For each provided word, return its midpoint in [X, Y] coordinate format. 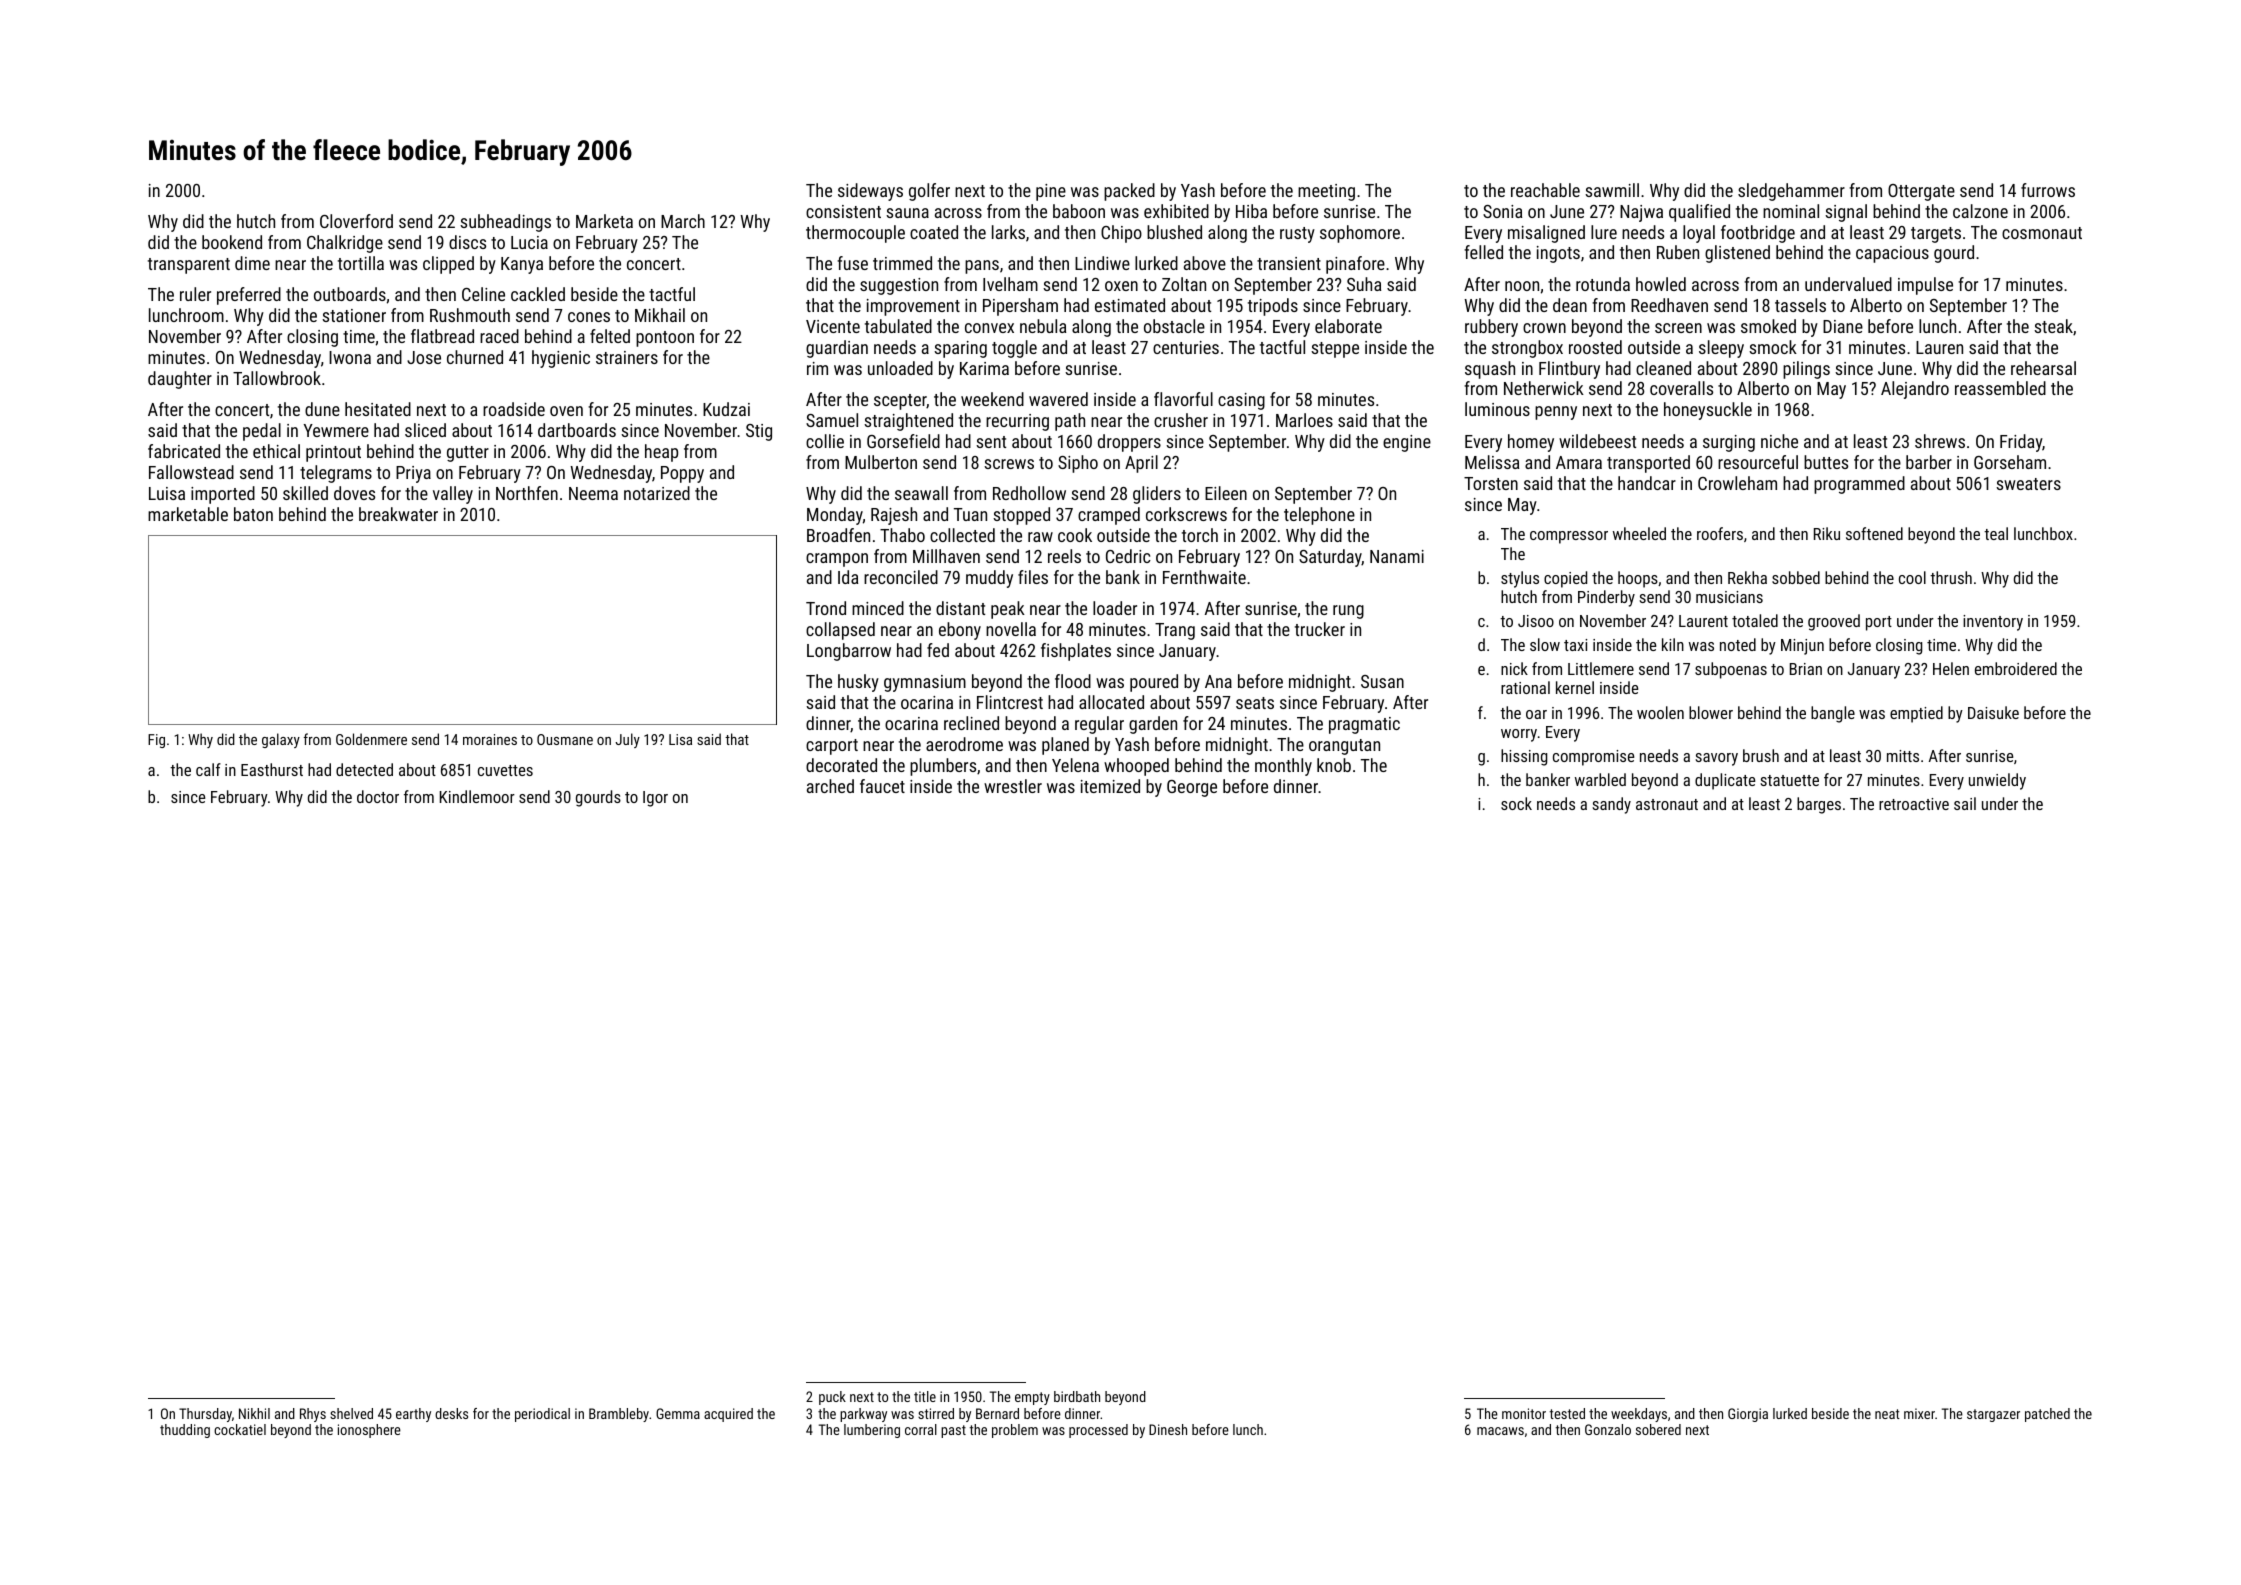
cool [1912, 577]
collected [962, 535]
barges [1819, 805]
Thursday [205, 1415]
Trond [826, 608]
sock [1516, 803]
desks [451, 1413]
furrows [2048, 190]
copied [1565, 579]
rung [1348, 612]
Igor [655, 799]
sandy [1611, 805]
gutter [468, 454]
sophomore [1360, 234]
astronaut [1667, 804]
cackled [538, 294]
